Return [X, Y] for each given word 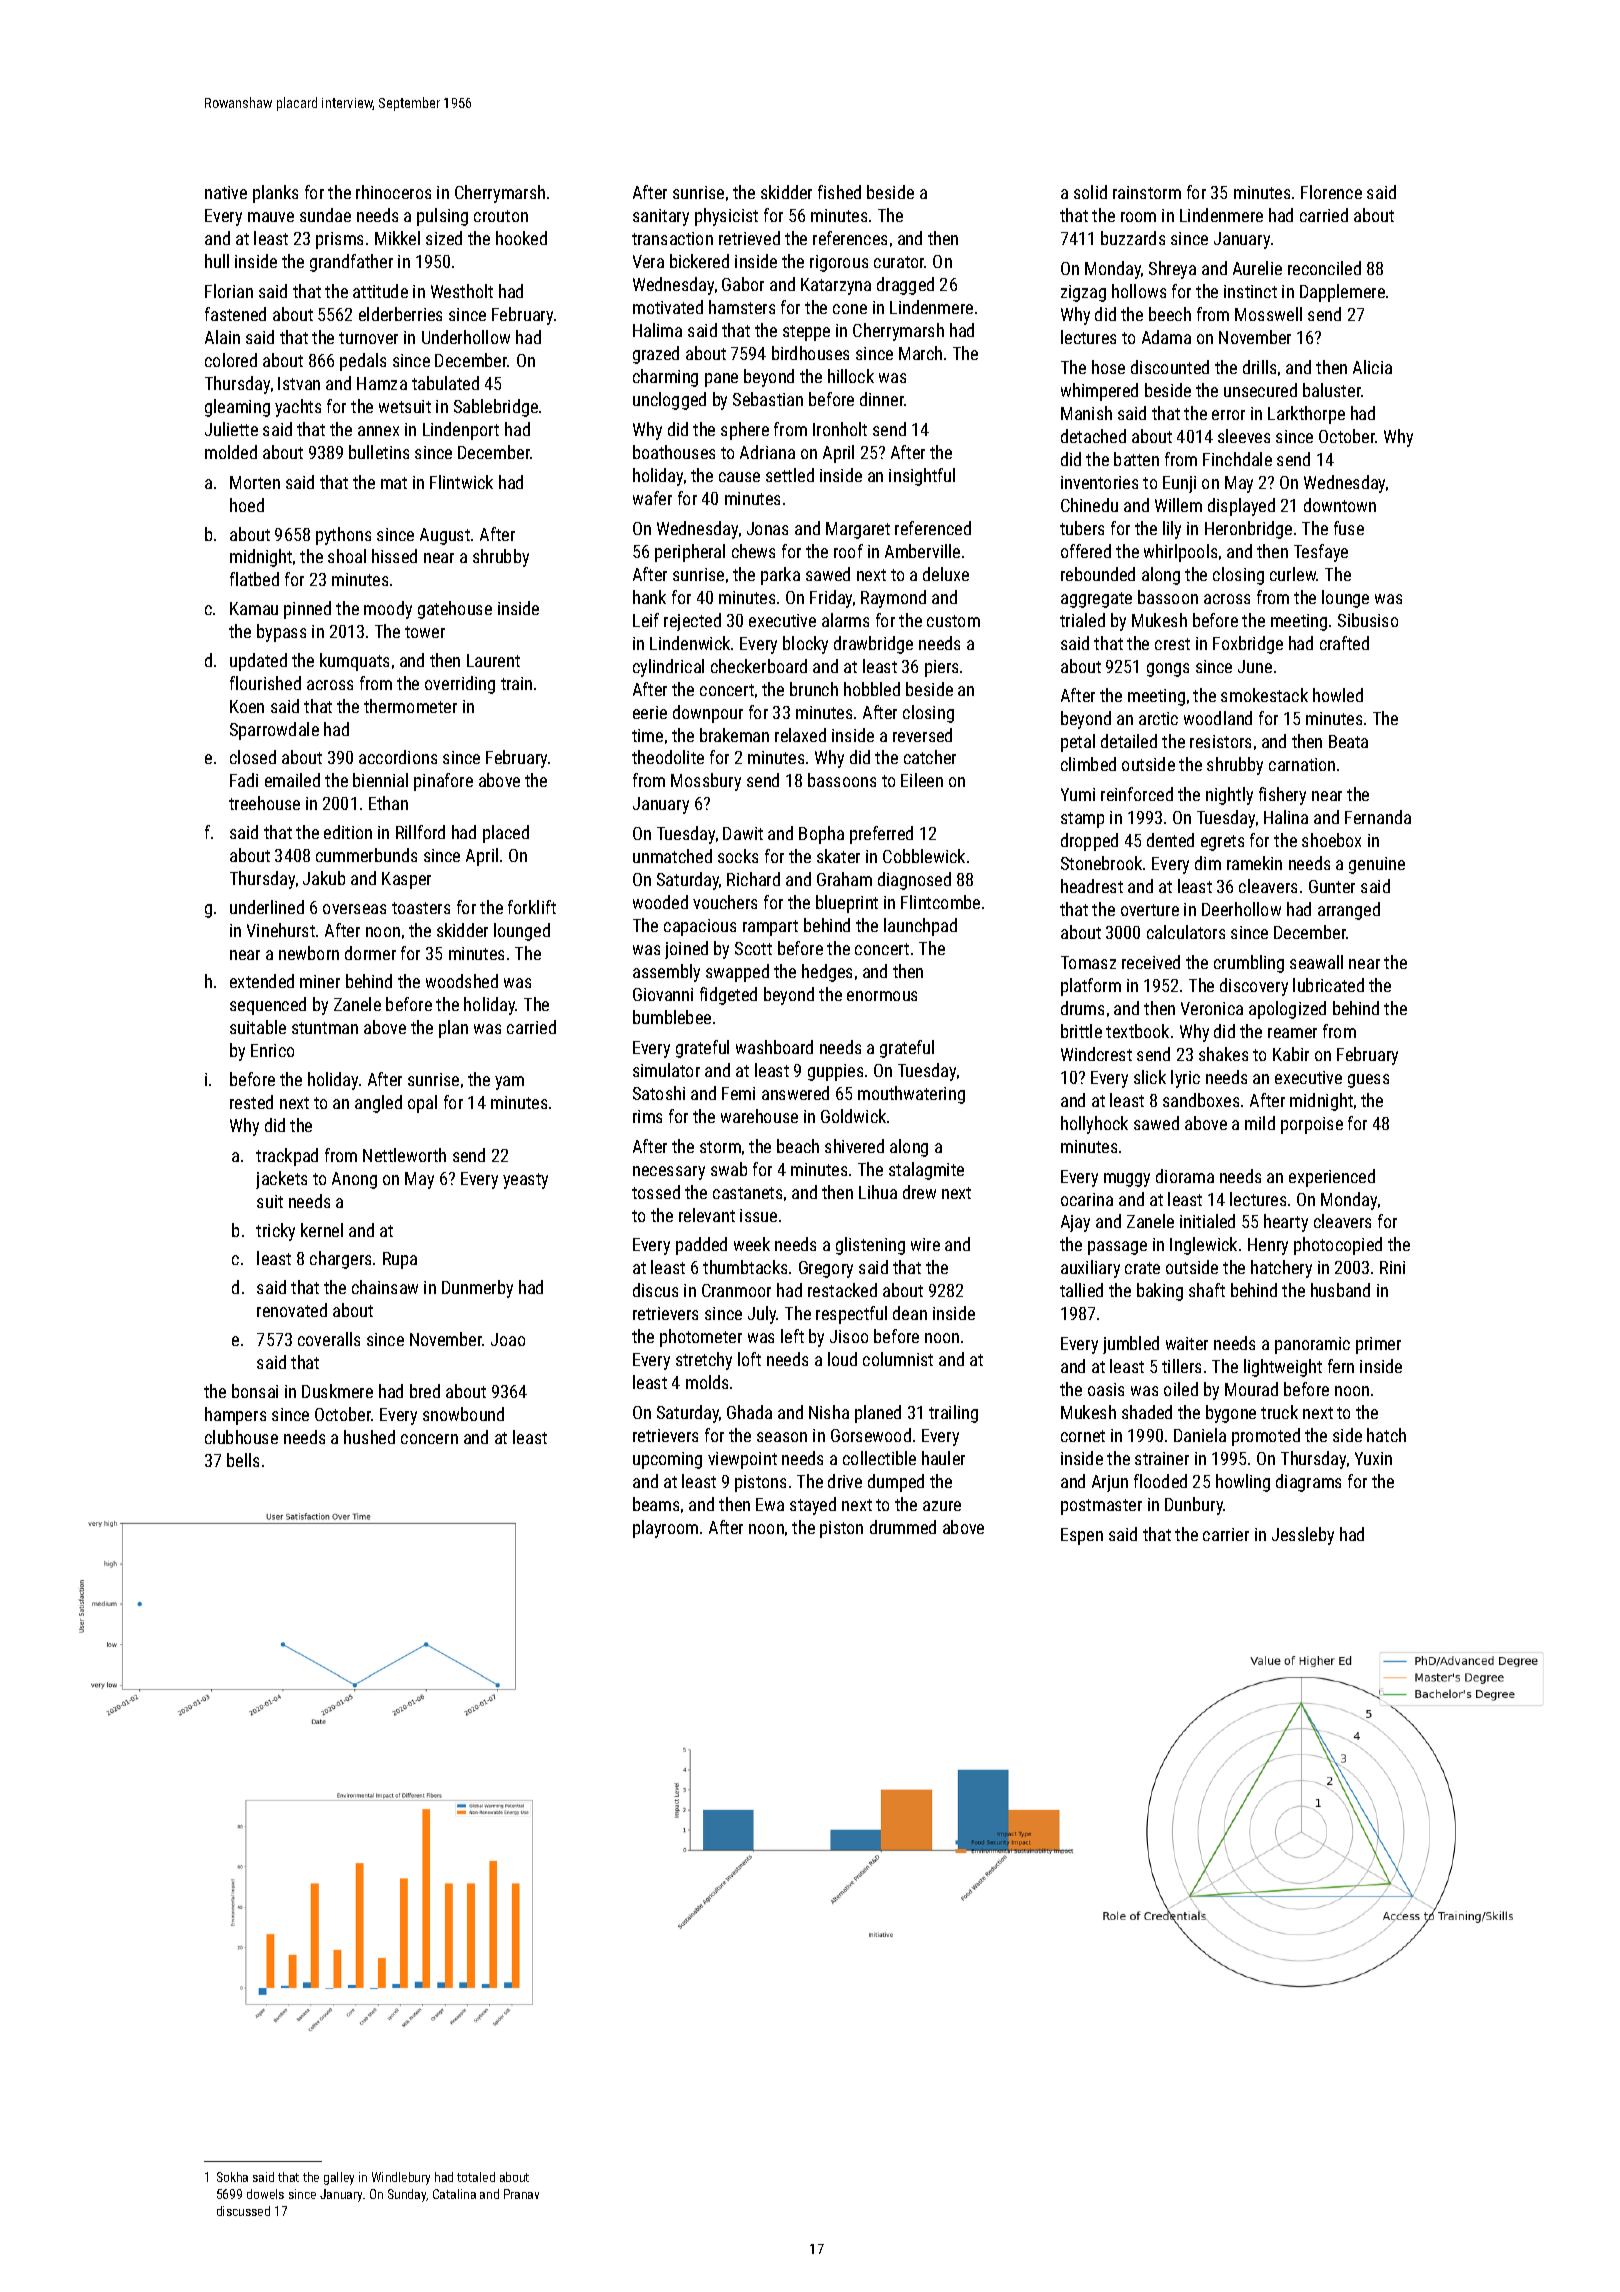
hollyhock [1094, 1125]
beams [656, 1504]
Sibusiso [1368, 620]
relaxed [800, 735]
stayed [813, 1506]
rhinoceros [393, 192]
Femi [738, 1093]
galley [339, 2178]
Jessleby [1303, 1536]
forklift [532, 907]
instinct [1250, 291]
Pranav [521, 2194]
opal [422, 1104]
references [850, 238]
